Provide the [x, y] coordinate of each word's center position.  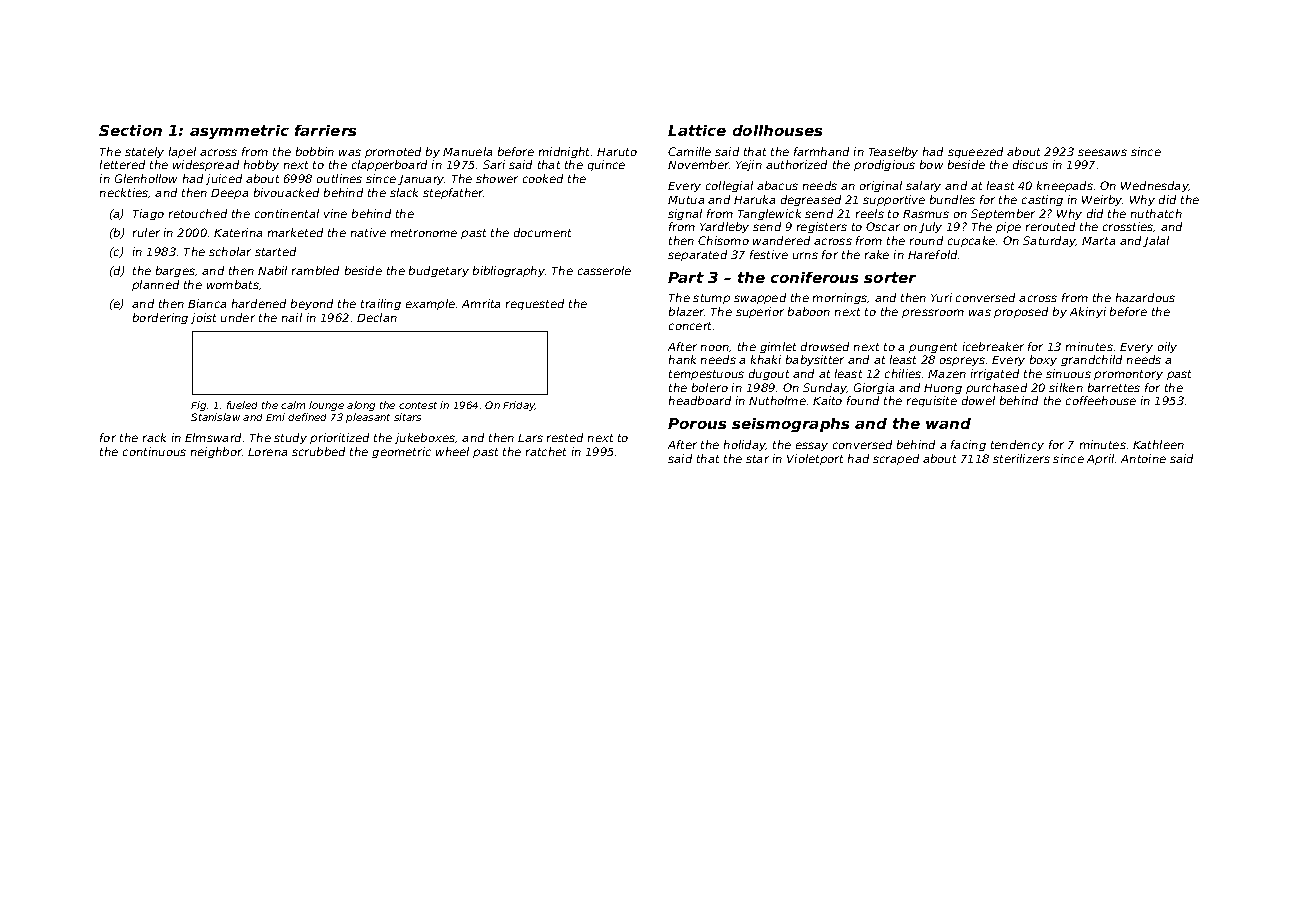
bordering [160, 318]
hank [682, 359]
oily [1167, 347]
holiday [745, 445]
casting [1042, 200]
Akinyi [1088, 312]
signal [685, 214]
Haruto [617, 152]
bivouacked [286, 192]
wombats [233, 284]
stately [144, 152]
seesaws [1102, 152]
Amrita [481, 303]
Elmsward [213, 437]
